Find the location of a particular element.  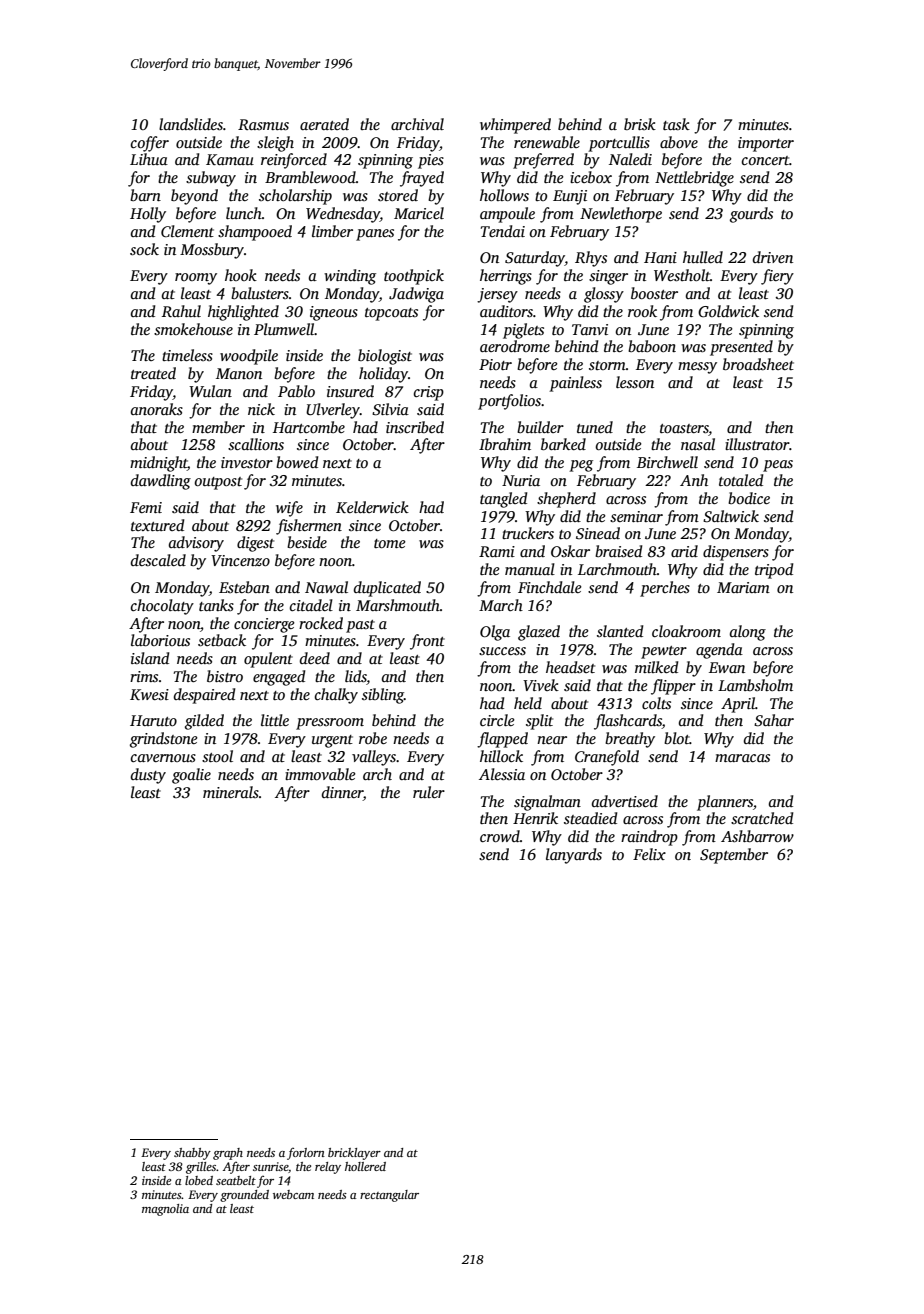

breathy is located at coordinates (630, 740).
